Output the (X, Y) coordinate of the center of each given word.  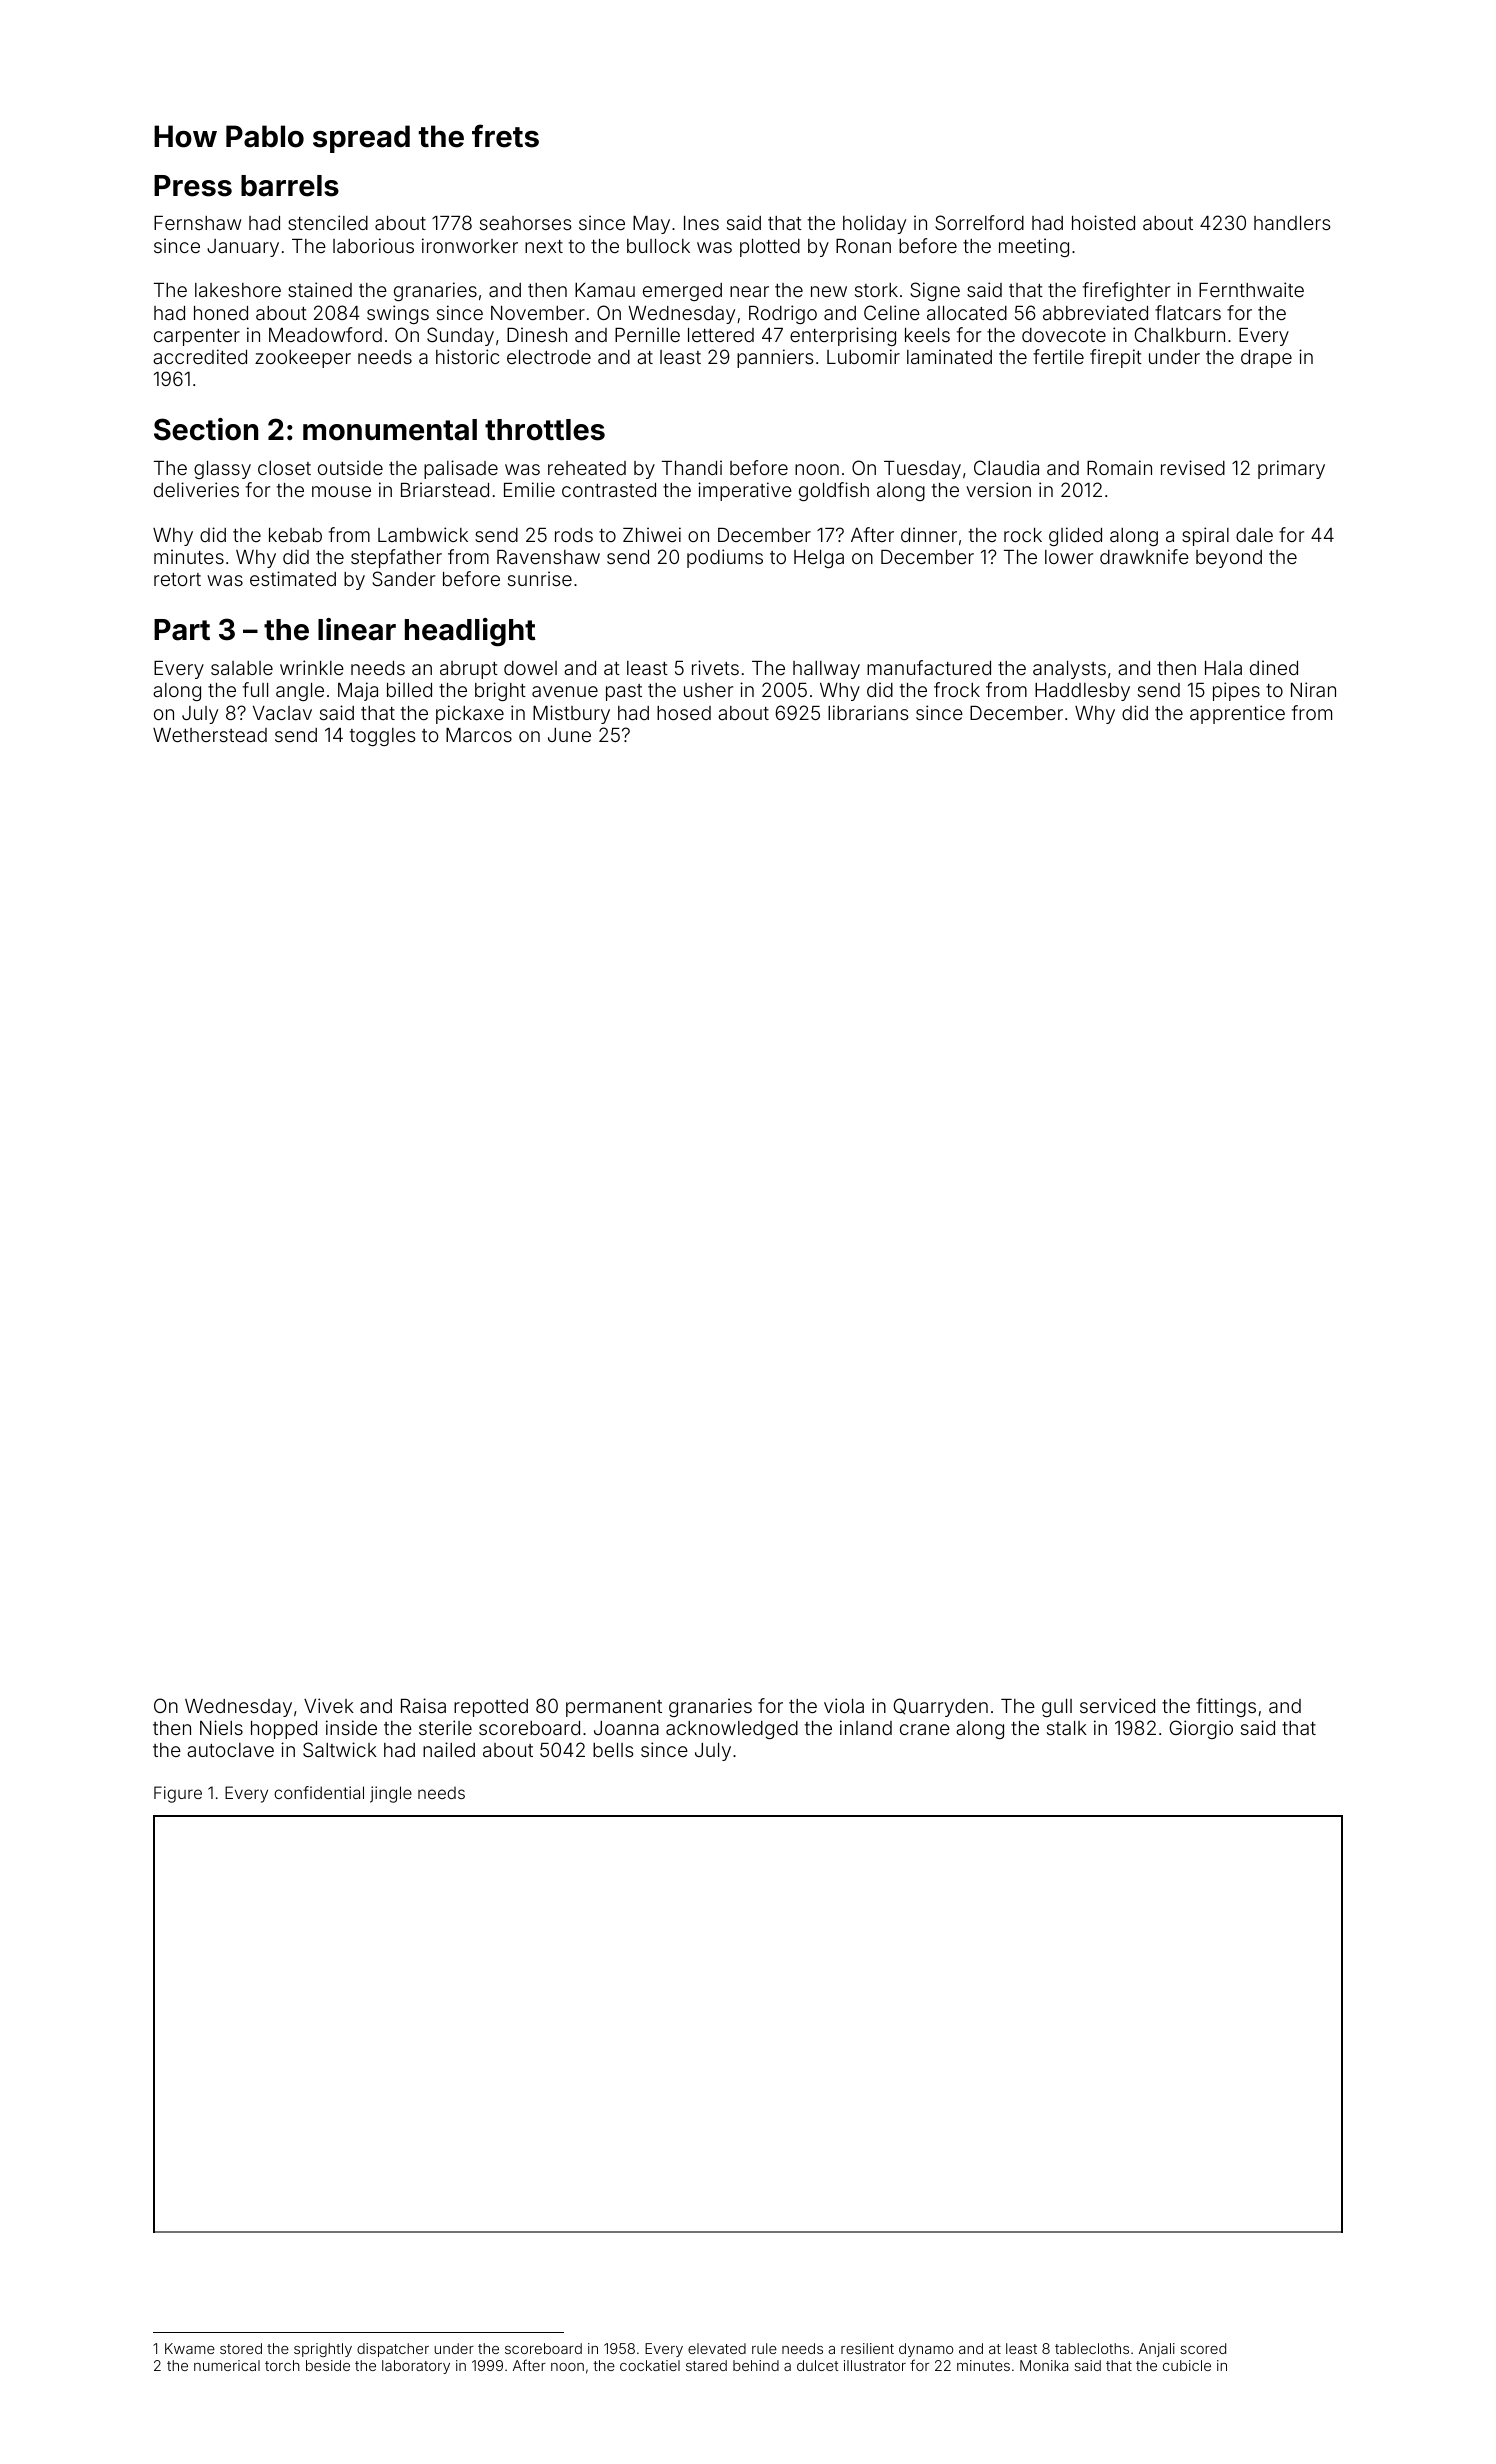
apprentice (1237, 714)
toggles (382, 737)
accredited (200, 356)
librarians (868, 712)
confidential (319, 1792)
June (569, 735)
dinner (929, 534)
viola (844, 1705)
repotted (491, 1708)
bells (613, 1750)
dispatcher (393, 2350)
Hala (1223, 668)
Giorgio (1201, 1729)
